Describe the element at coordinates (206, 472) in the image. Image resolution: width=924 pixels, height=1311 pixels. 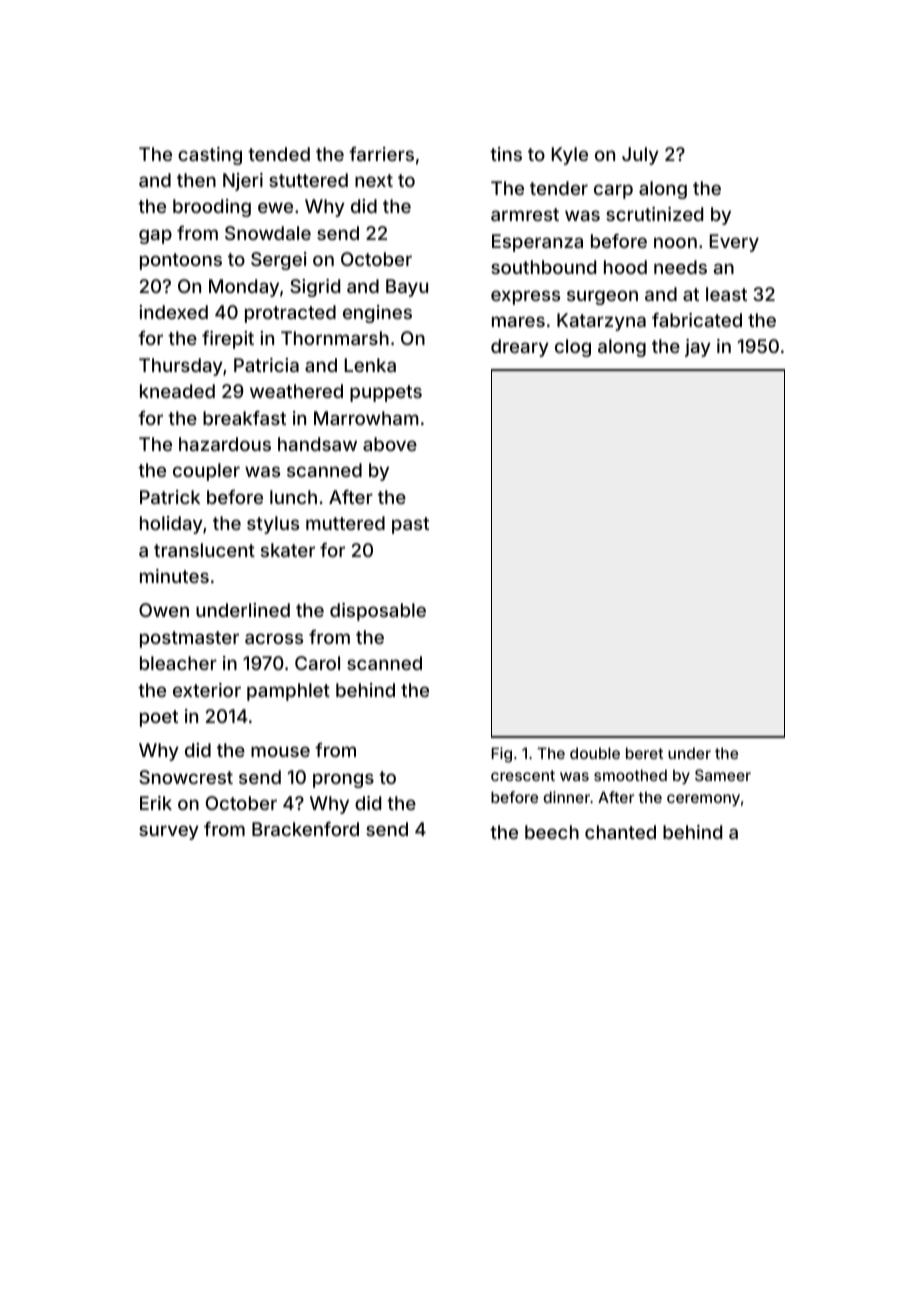
I see `coupler` at that location.
